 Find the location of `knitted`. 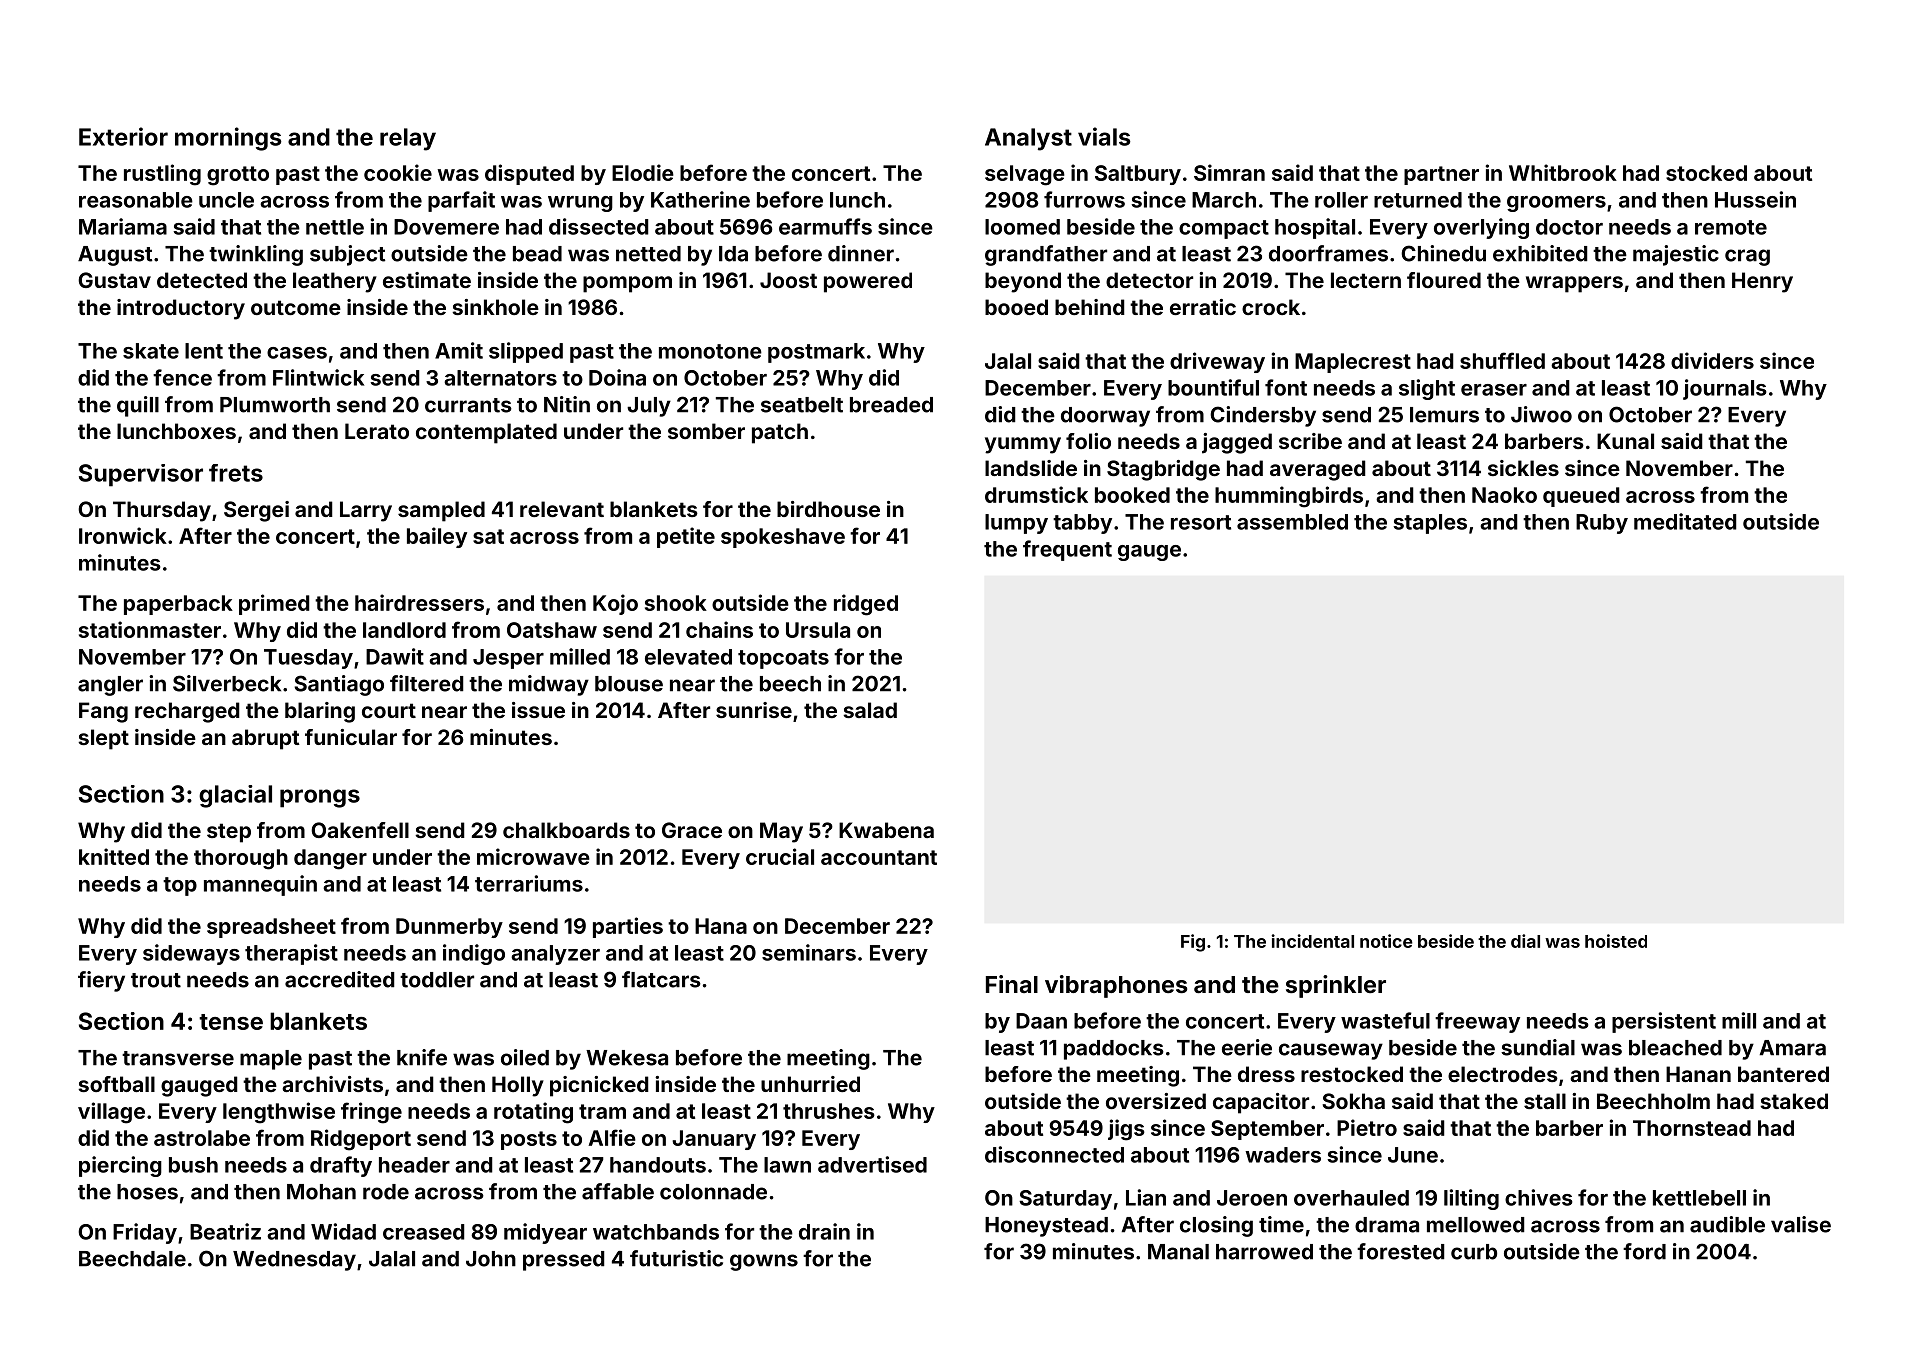

knitted is located at coordinates (114, 856).
